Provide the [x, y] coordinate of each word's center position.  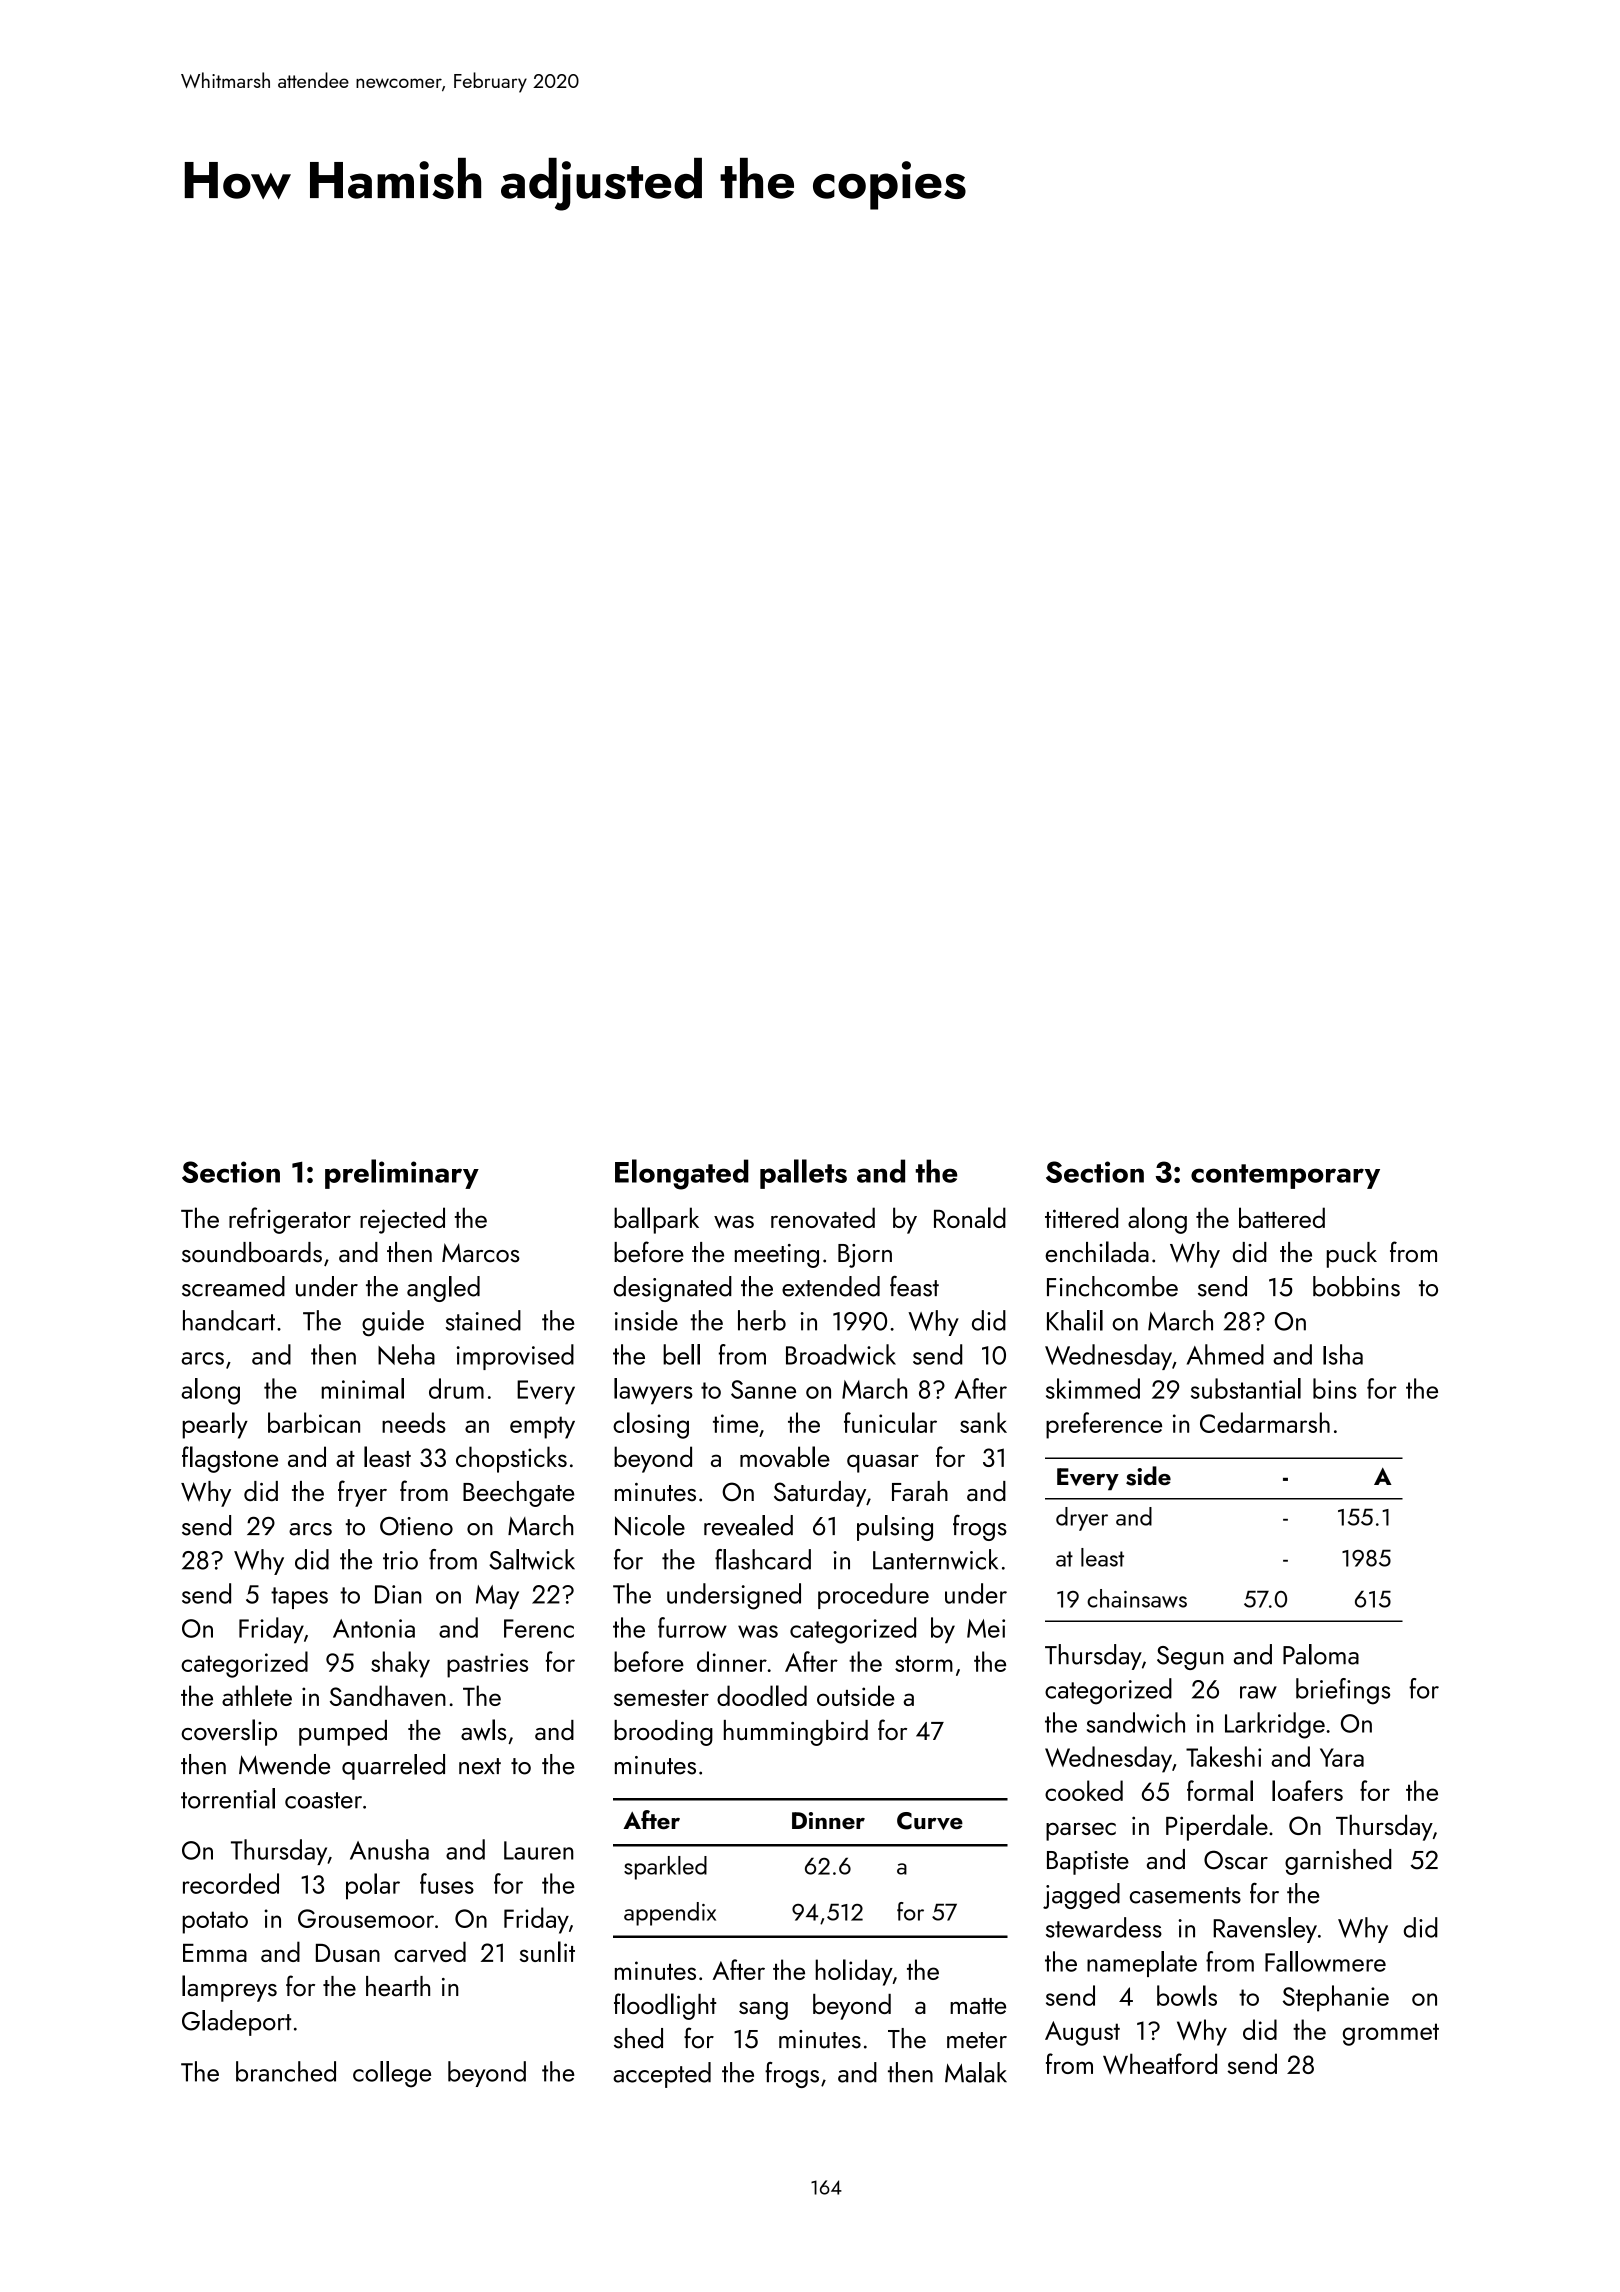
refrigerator [290, 1220]
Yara [1342, 1757]
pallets [803, 1174]
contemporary [1285, 1176]
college [392, 2074]
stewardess [1104, 1927]
